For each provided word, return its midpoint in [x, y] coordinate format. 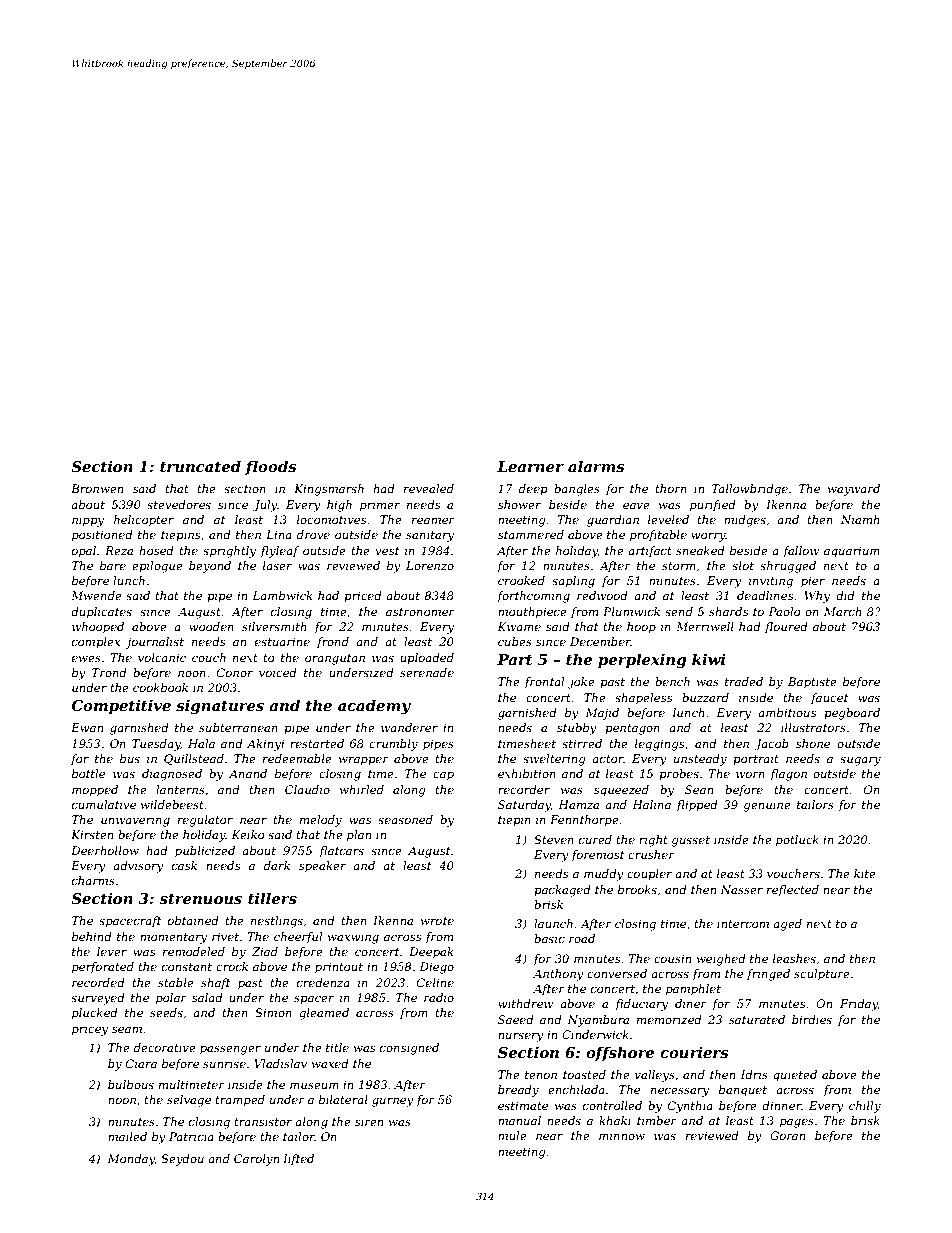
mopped [95, 791]
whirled [362, 789]
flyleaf [280, 552]
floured [786, 628]
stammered [531, 534]
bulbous [131, 1084]
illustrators [813, 727]
